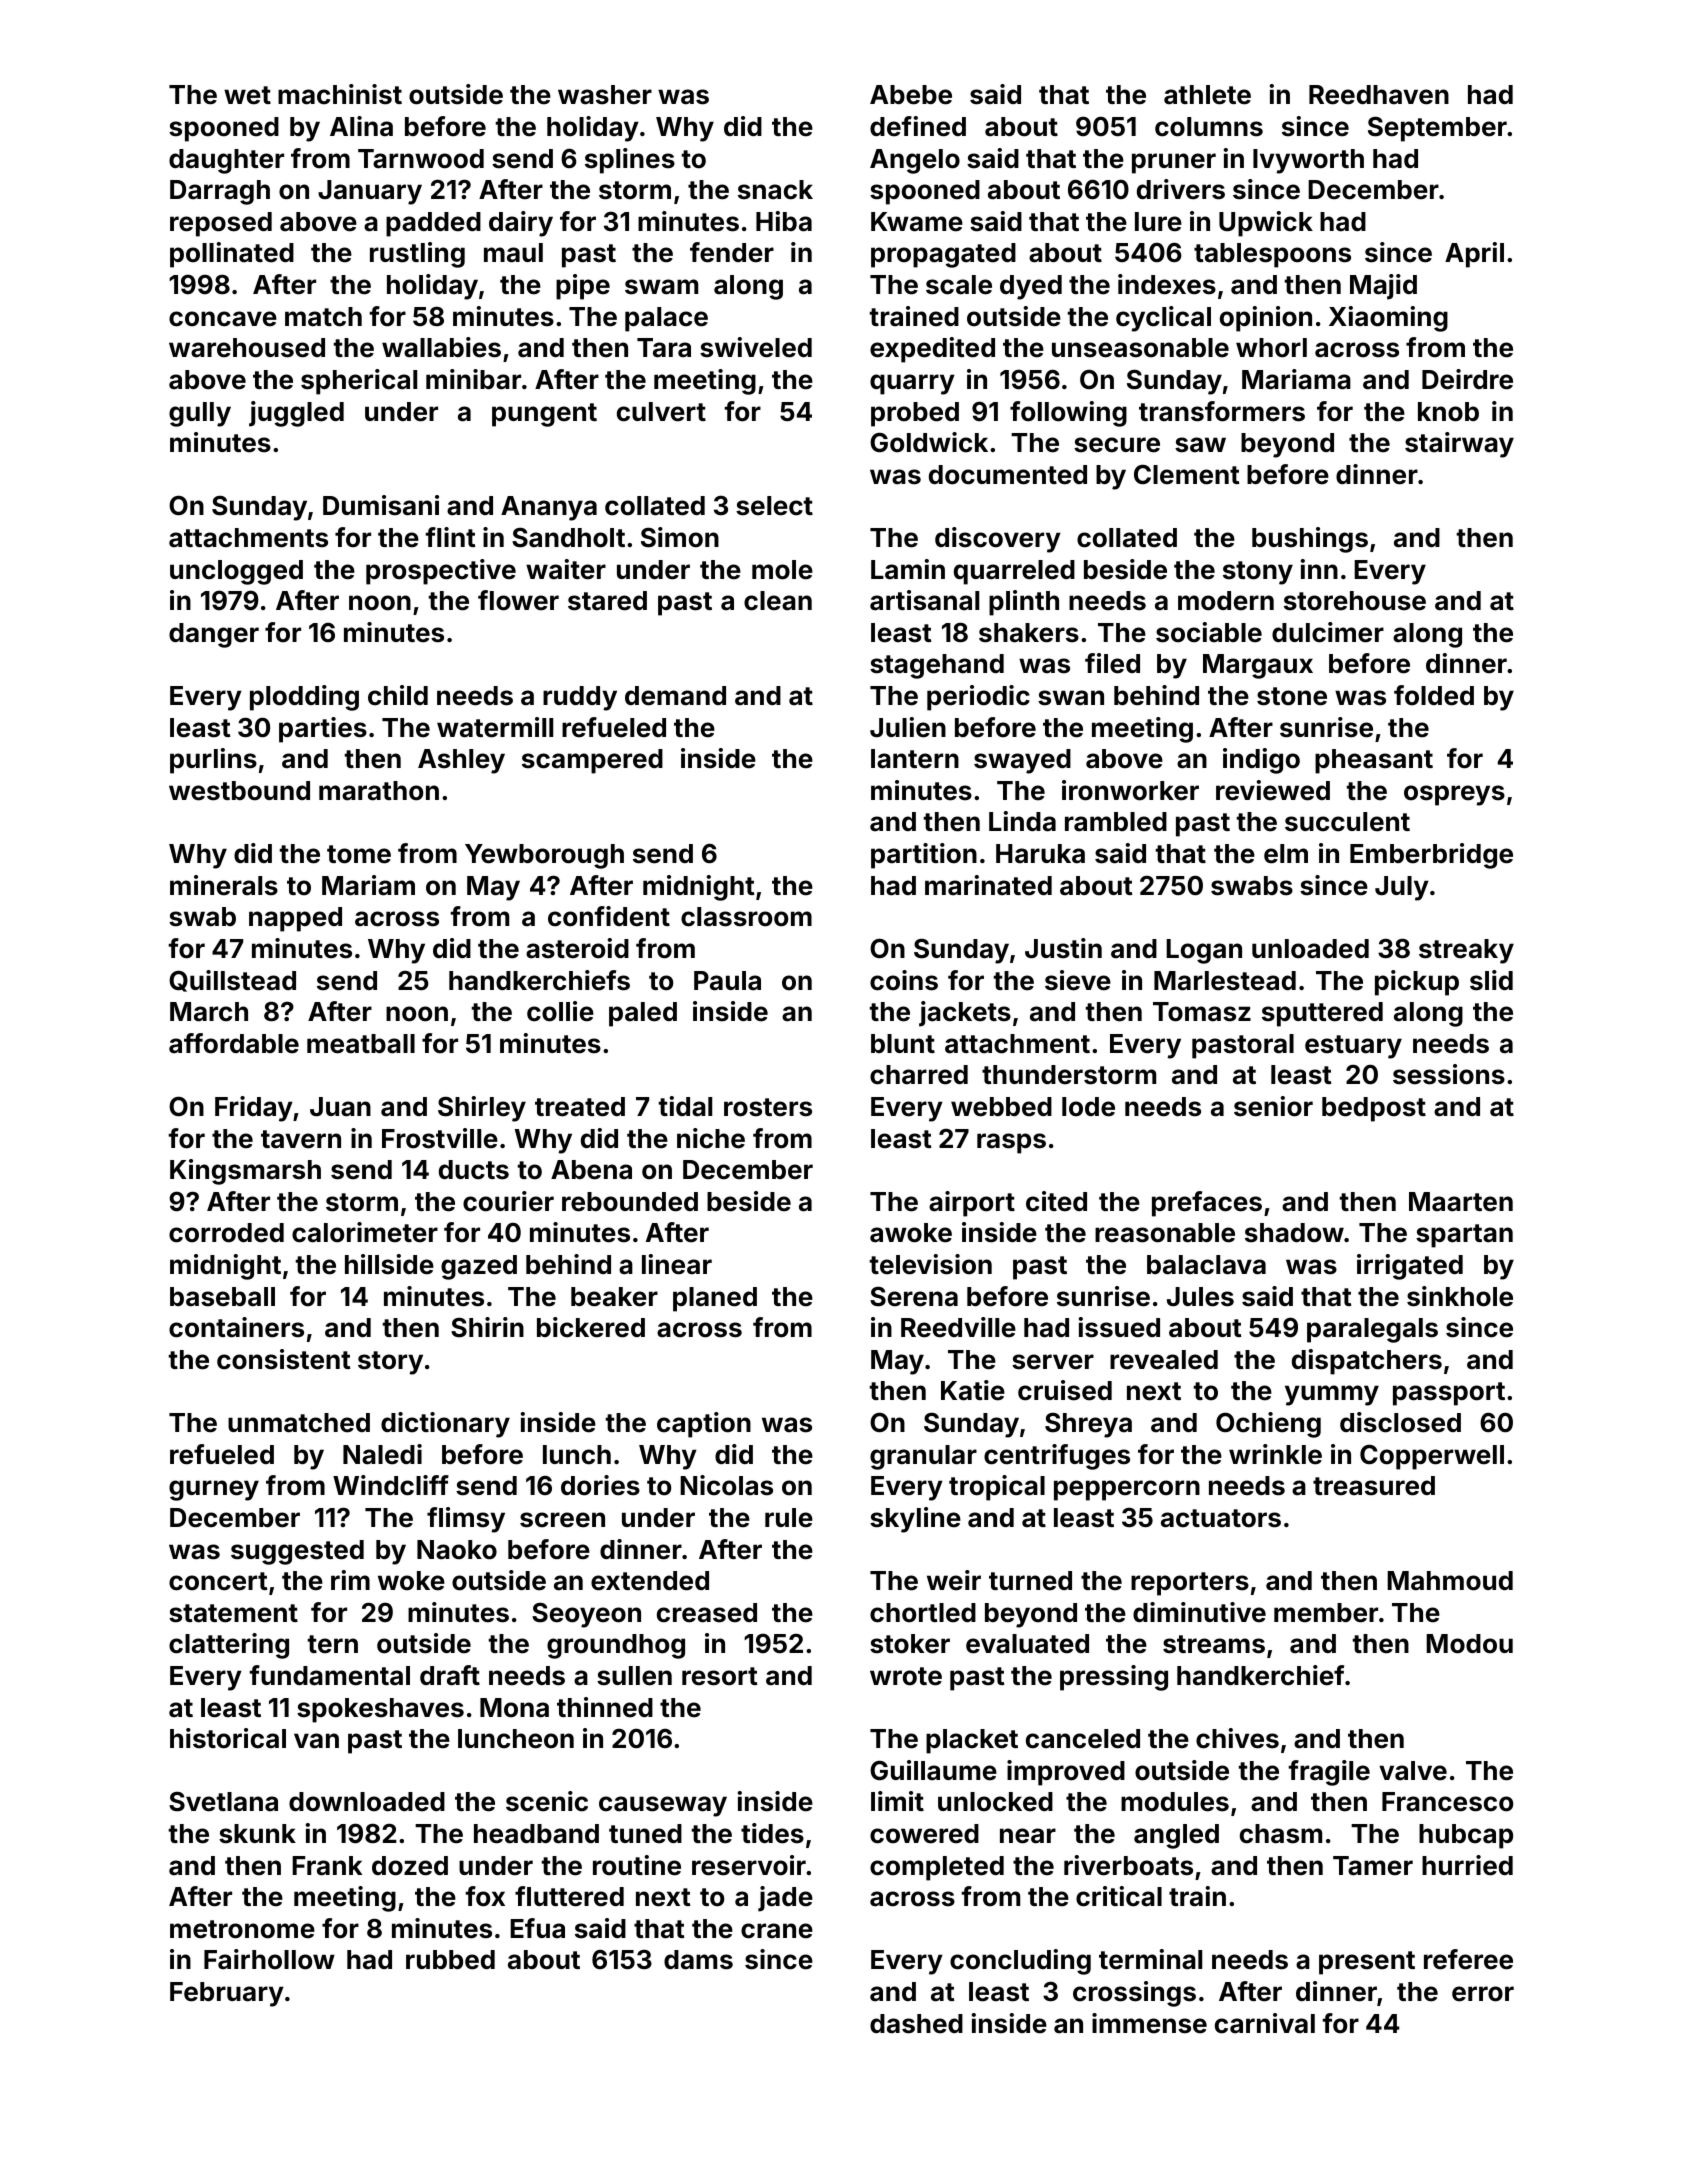 The image size is (1683, 2178). What do you see at coordinates (605, 95) in the screenshot?
I see `washer` at bounding box center [605, 95].
